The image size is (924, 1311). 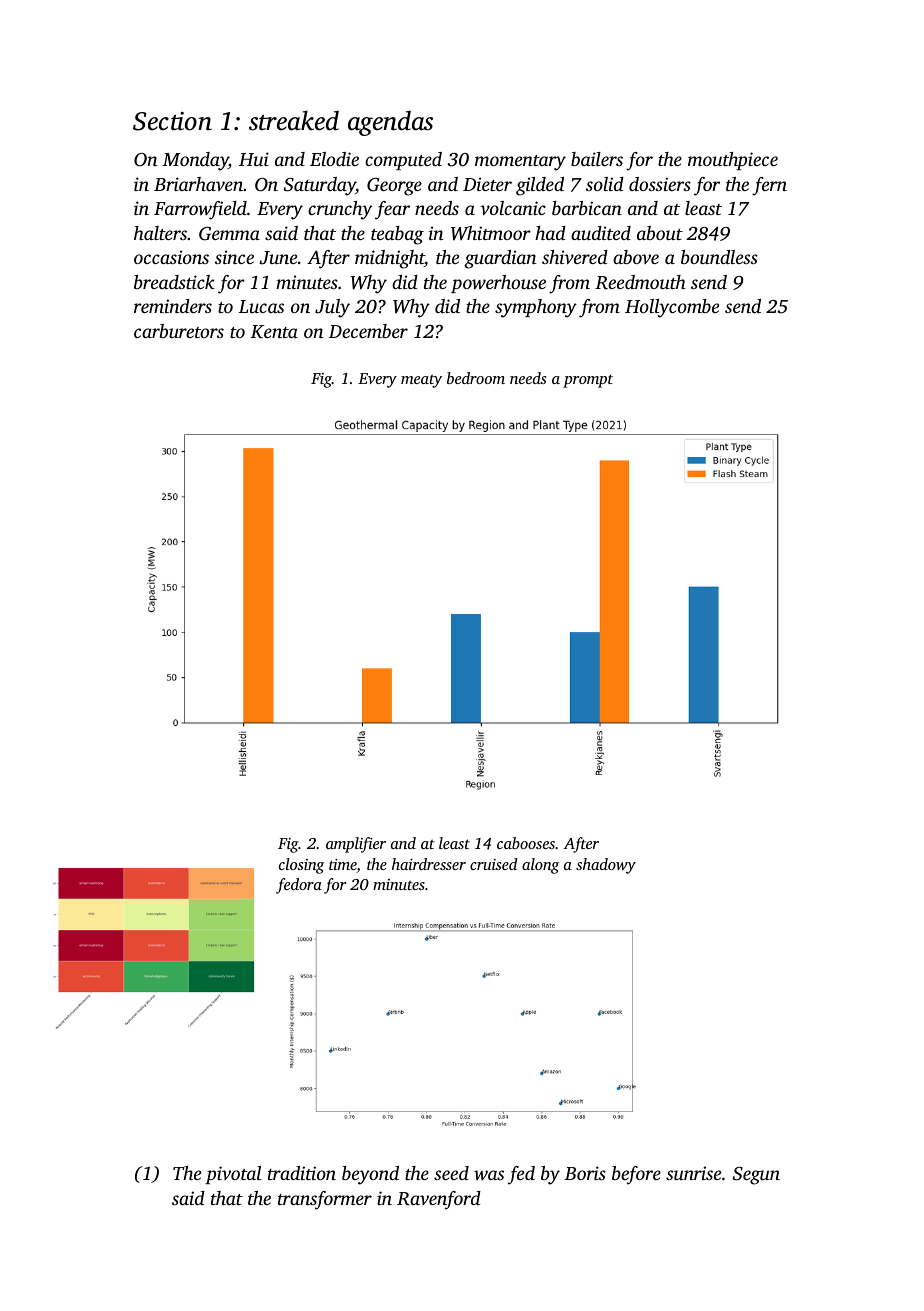 What do you see at coordinates (302, 1173) in the screenshot?
I see `tradition` at bounding box center [302, 1173].
